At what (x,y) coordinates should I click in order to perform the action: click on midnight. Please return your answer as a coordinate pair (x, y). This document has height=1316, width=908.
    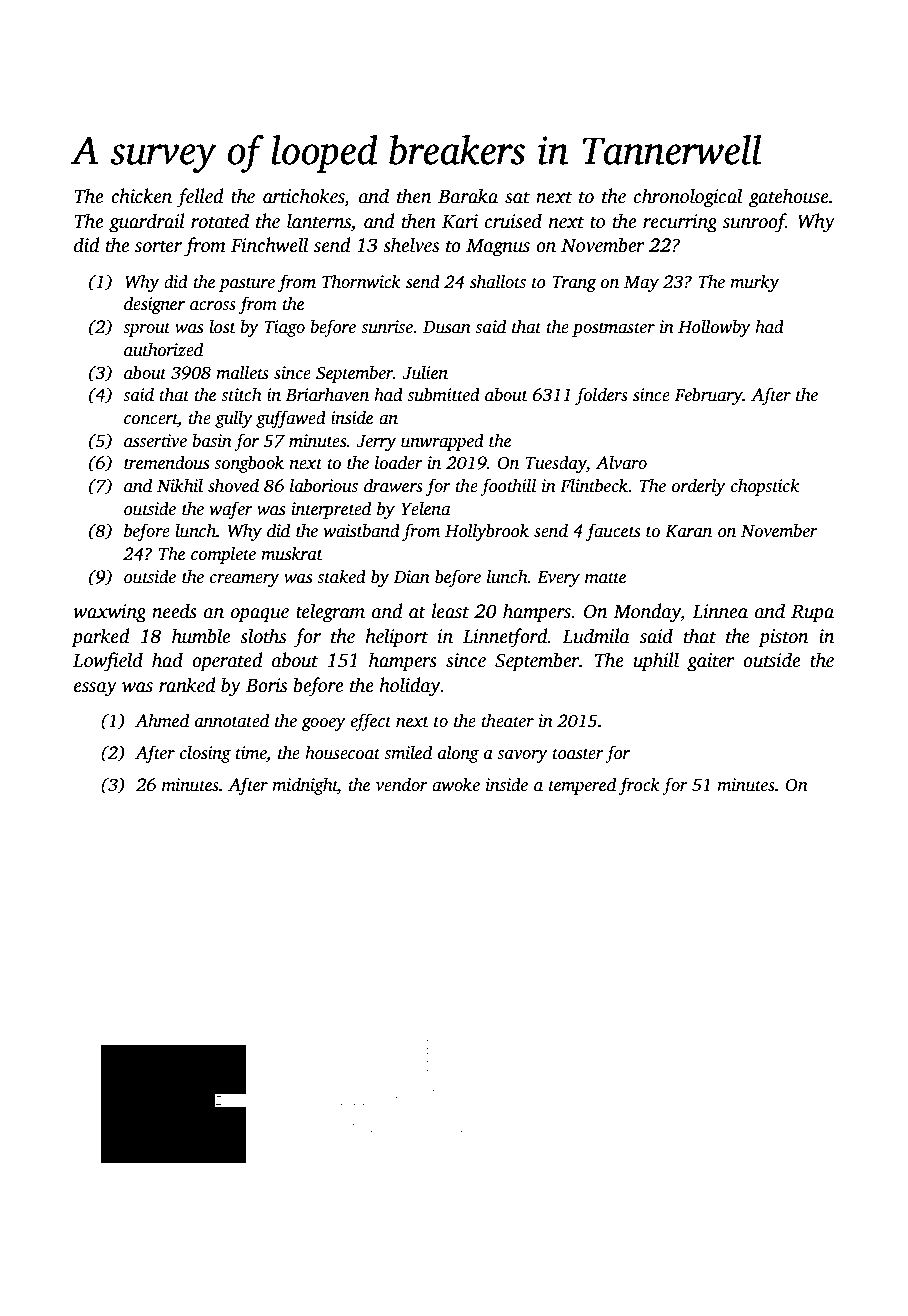
    Looking at the image, I should click on (305, 786).
